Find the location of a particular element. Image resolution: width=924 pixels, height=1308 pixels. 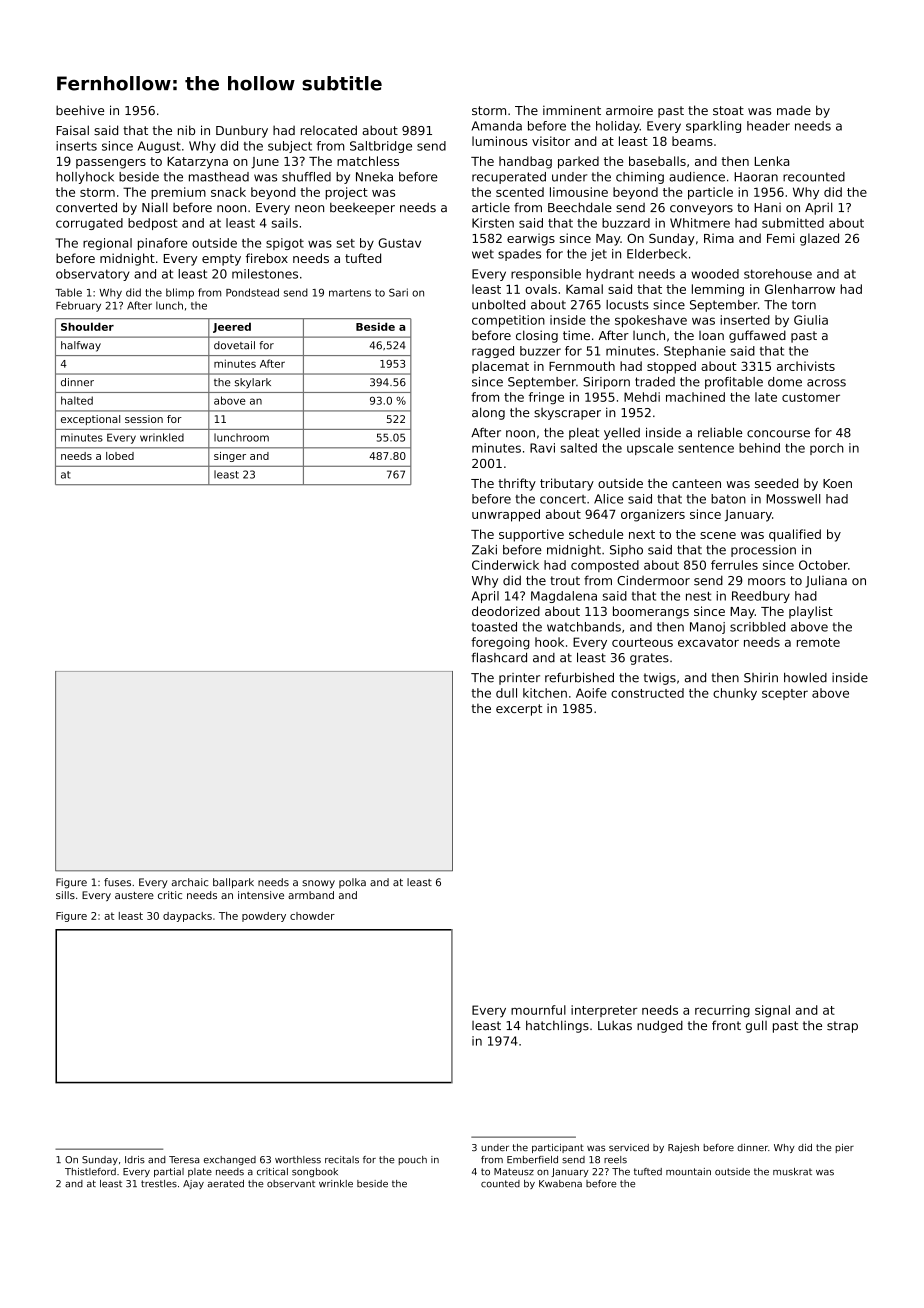

unbolted is located at coordinates (498, 305).
